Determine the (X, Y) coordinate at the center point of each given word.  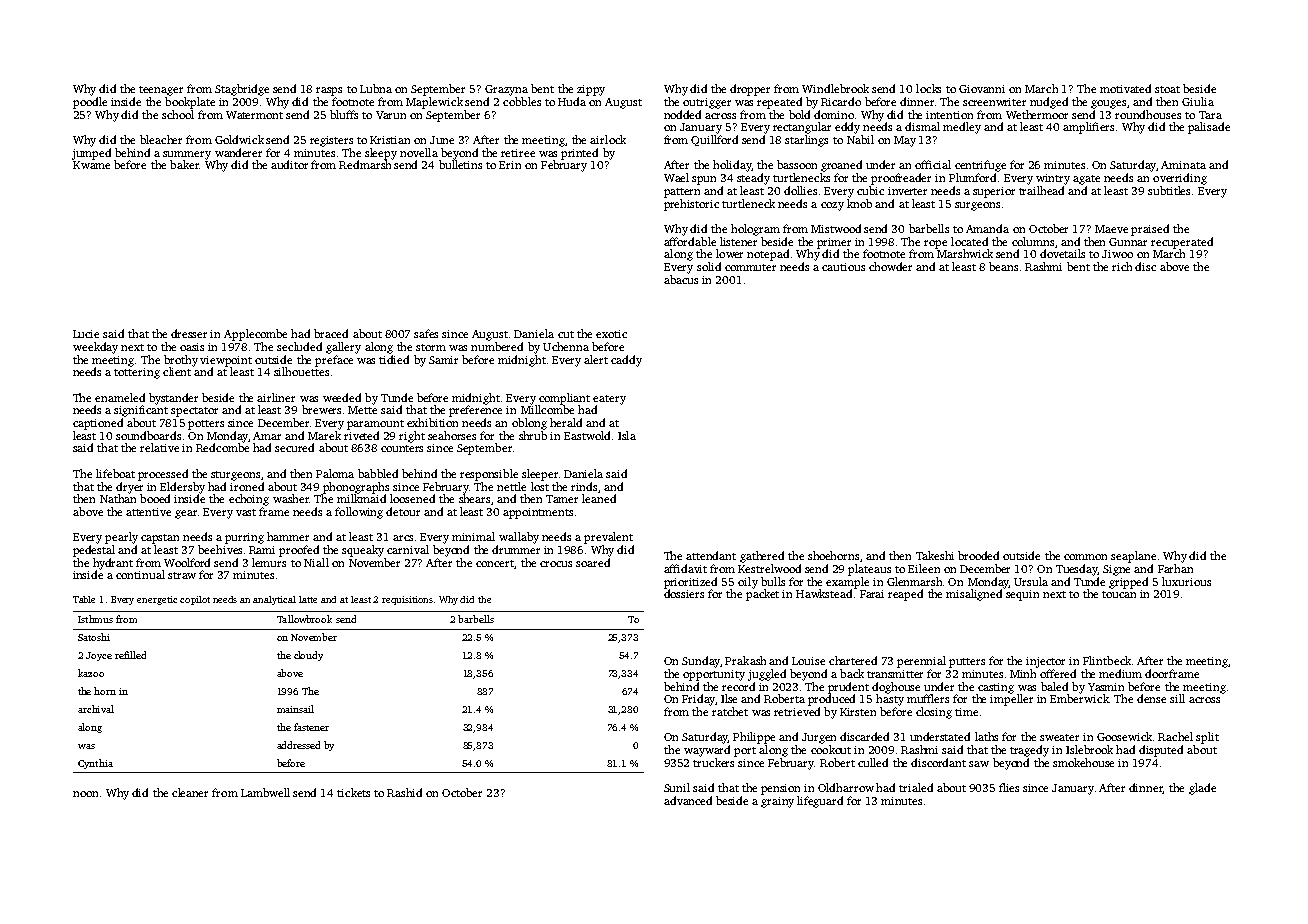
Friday (698, 700)
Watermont (254, 115)
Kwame (91, 165)
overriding (1180, 179)
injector (1045, 662)
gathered (762, 557)
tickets (353, 792)
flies (1009, 787)
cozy (832, 206)
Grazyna (506, 90)
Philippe (754, 738)
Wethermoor (1037, 114)
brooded (978, 555)
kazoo (91, 673)
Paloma (335, 473)
